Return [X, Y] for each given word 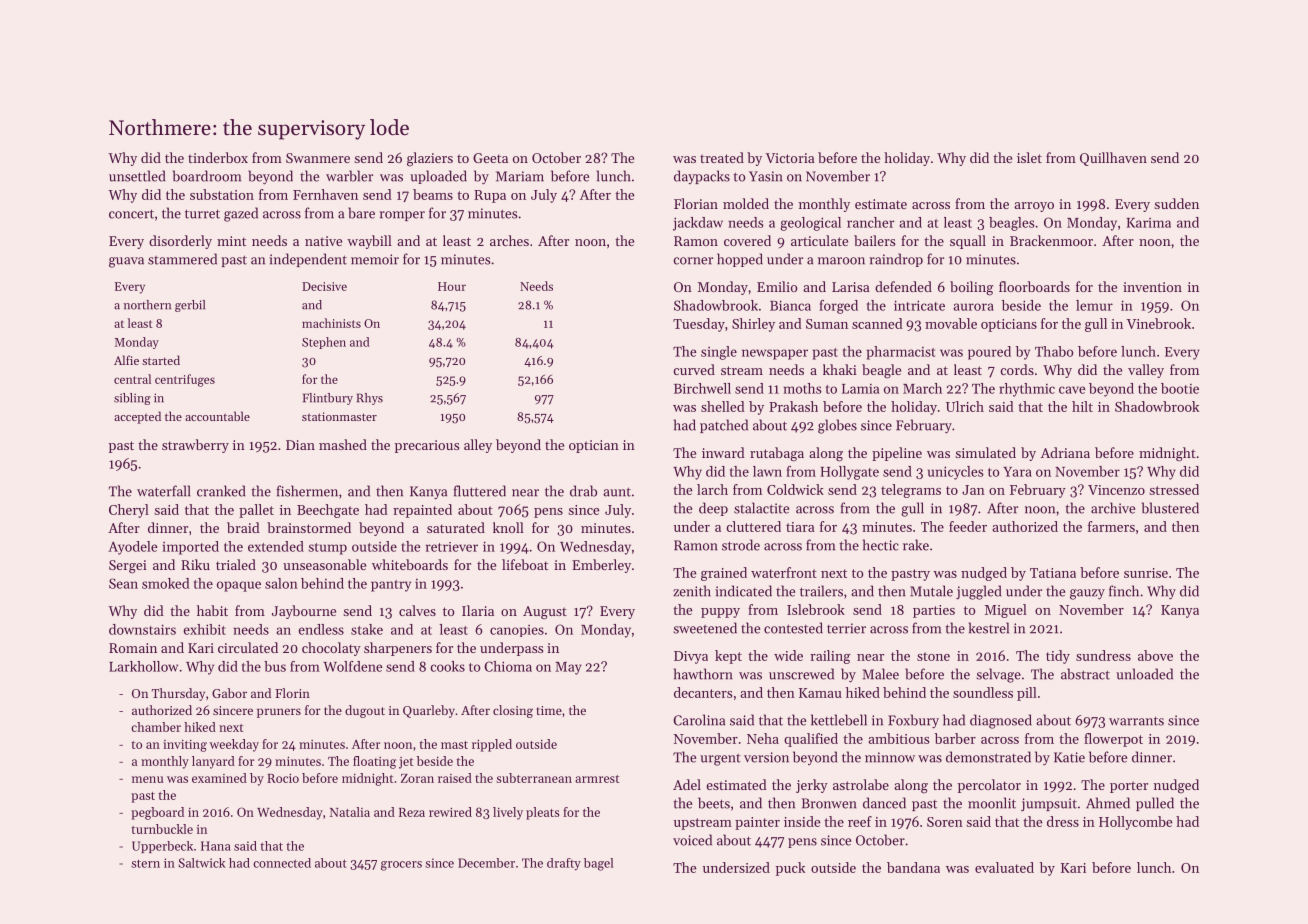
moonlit [992, 803]
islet [1029, 157]
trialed [236, 564]
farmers [1111, 526]
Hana [216, 846]
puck [790, 869]
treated [722, 157]
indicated [743, 591]
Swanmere [318, 158]
